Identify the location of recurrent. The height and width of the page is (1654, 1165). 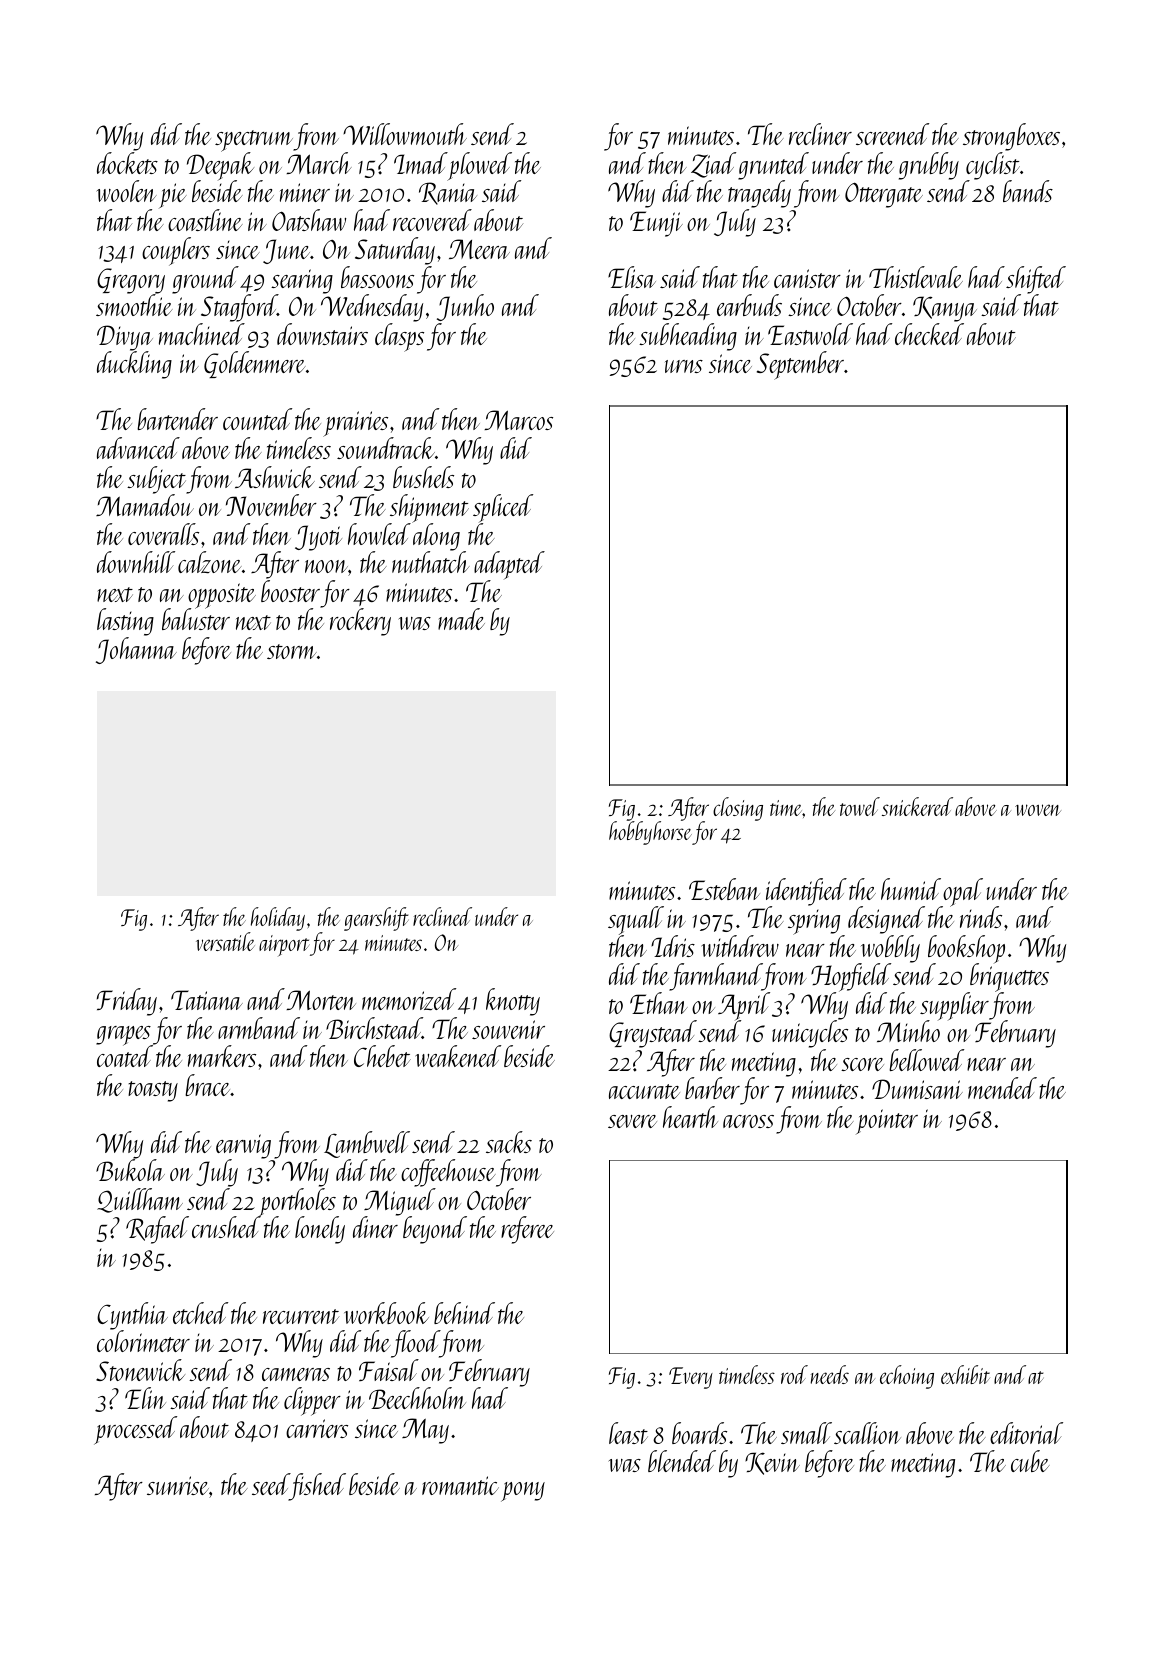
(301, 1316).
